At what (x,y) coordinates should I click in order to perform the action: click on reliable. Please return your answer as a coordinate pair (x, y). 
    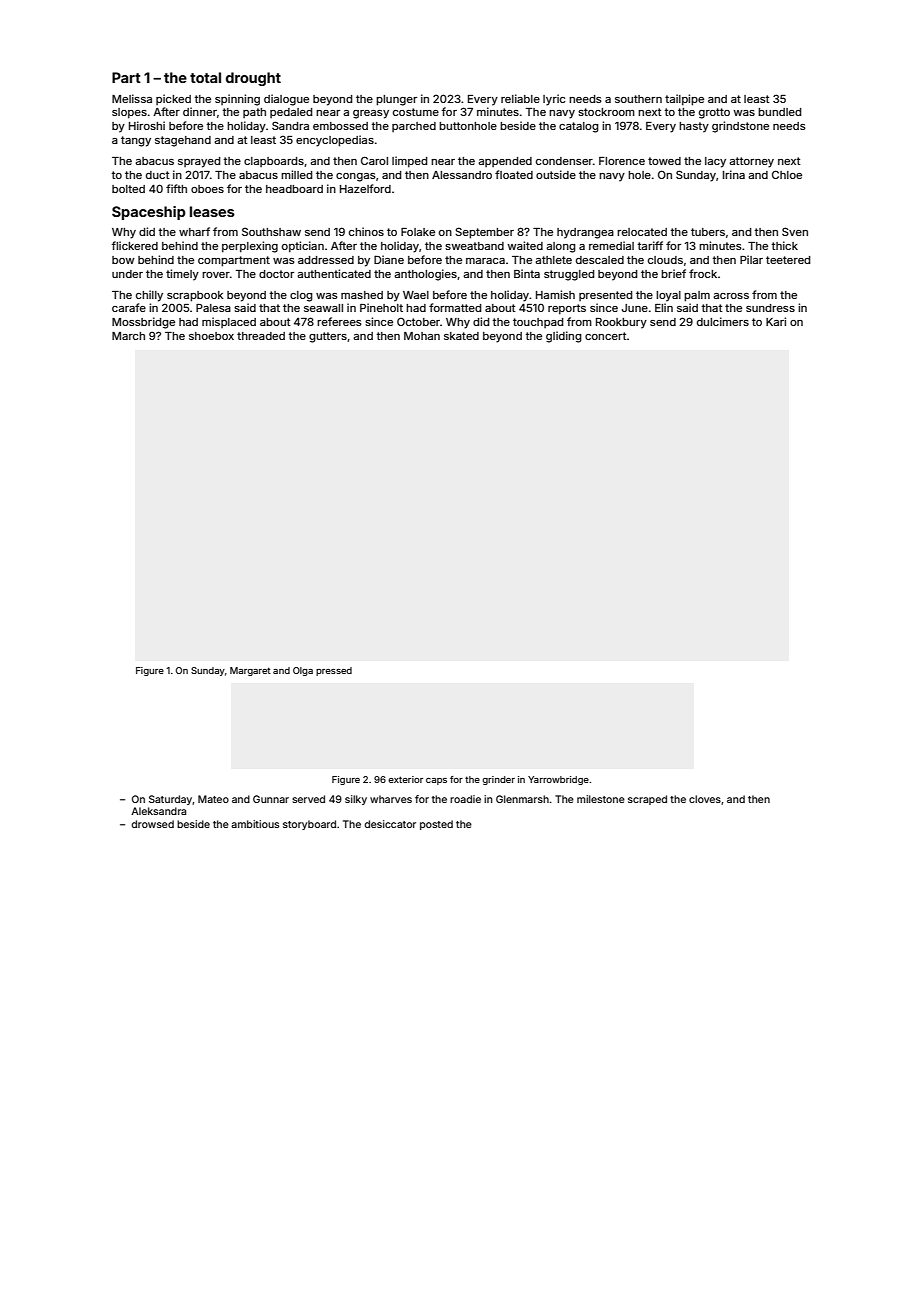
    Looking at the image, I should click on (520, 98).
